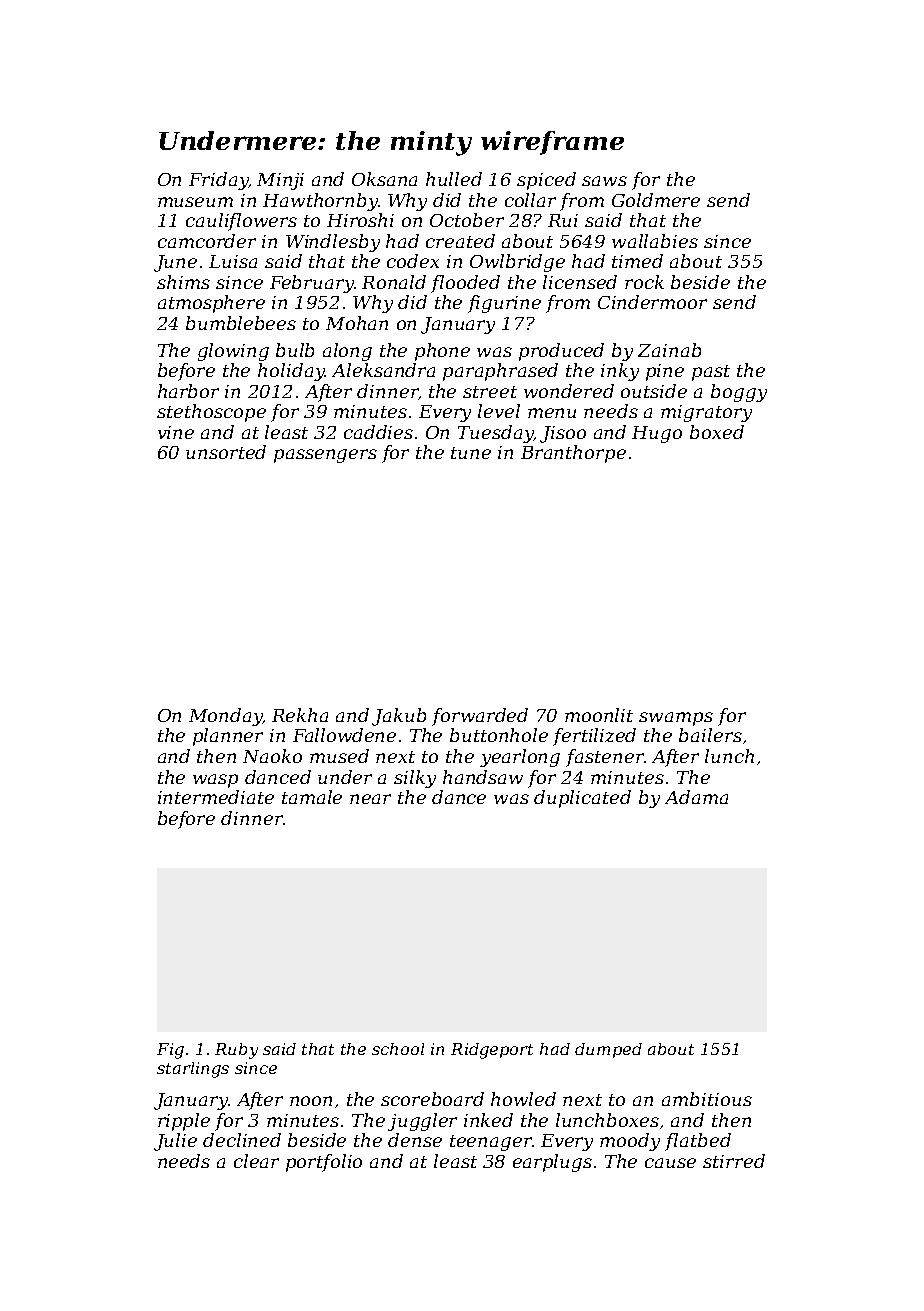  I want to click on noon, so click(311, 1101).
